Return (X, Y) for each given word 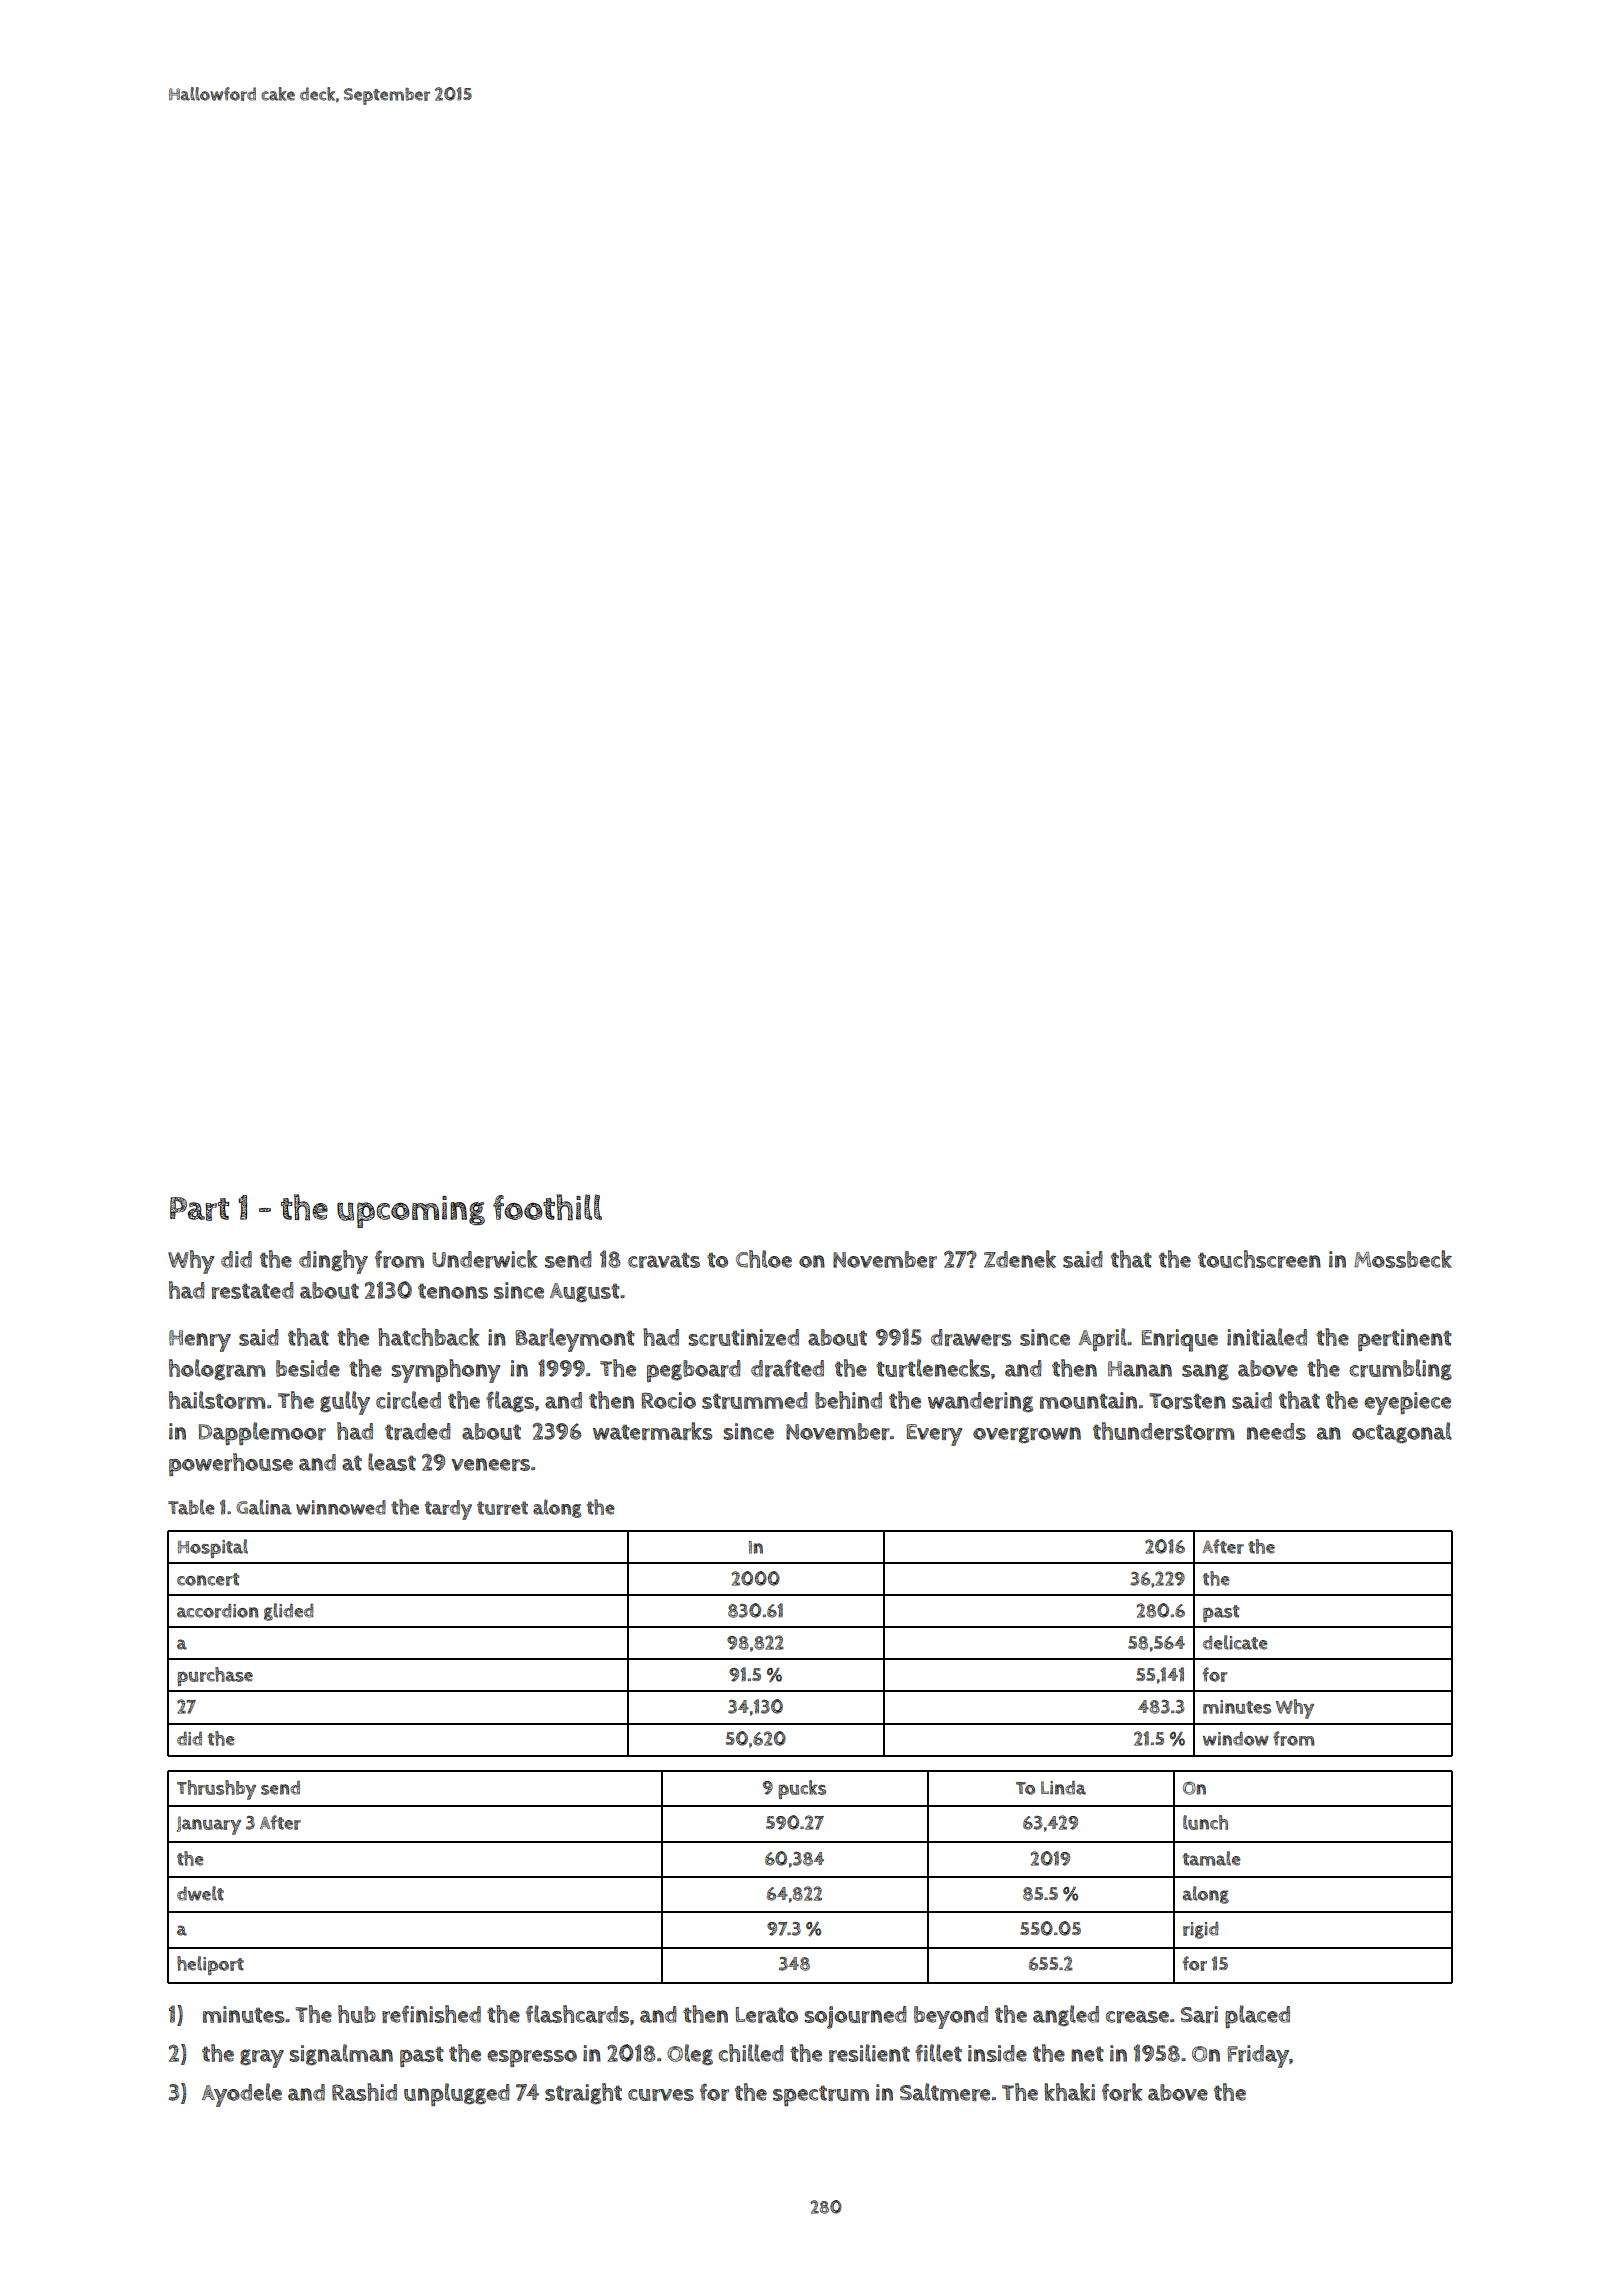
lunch (1205, 1822)
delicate (1235, 1642)
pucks (802, 1789)
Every (934, 1435)
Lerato (767, 2015)
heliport (210, 1965)
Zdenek (1020, 1259)
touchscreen (1259, 1259)
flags (510, 1401)
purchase (215, 1676)
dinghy (333, 1262)
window (1236, 1739)
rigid (1200, 1930)
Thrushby (216, 1790)
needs (1276, 1431)
